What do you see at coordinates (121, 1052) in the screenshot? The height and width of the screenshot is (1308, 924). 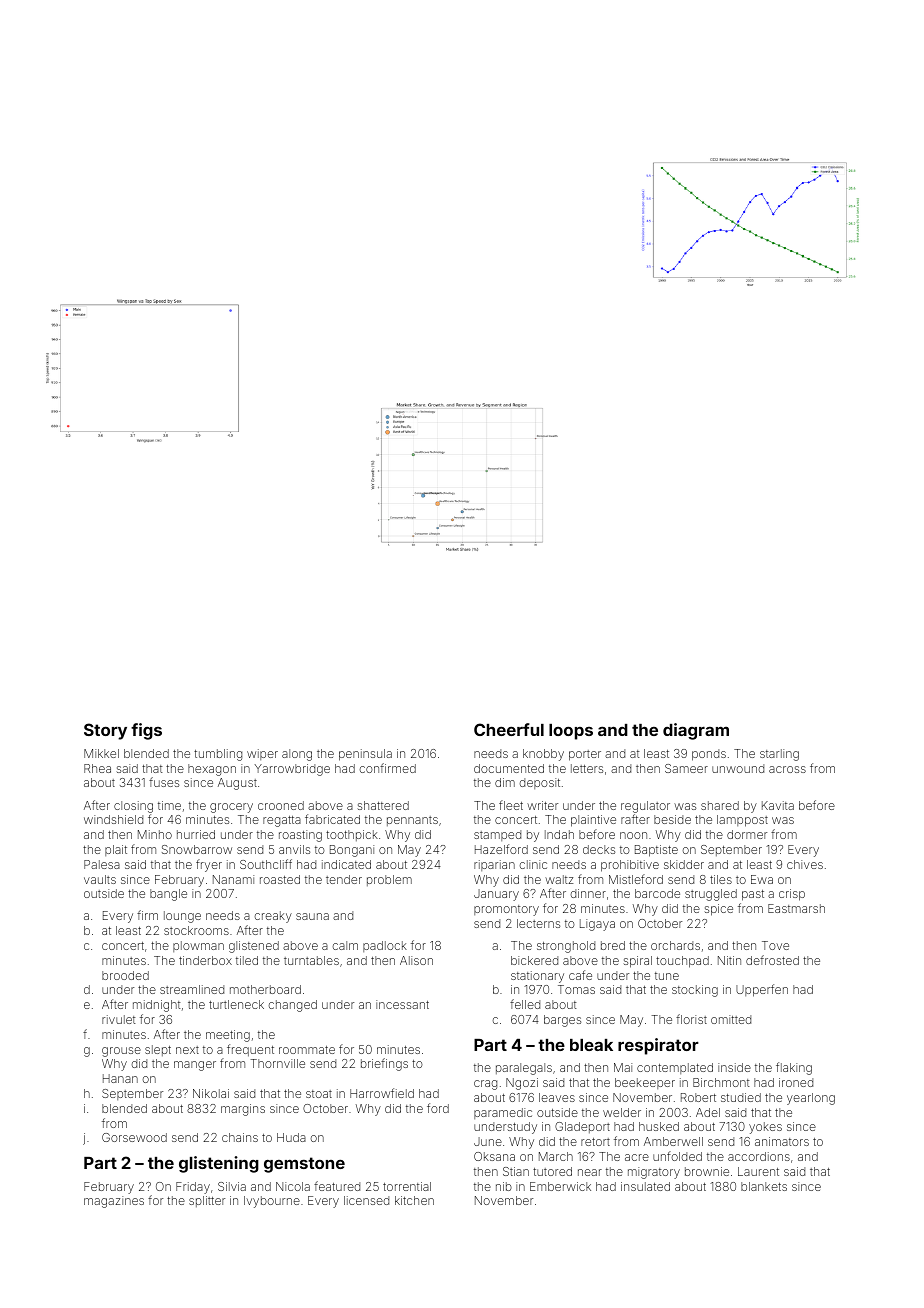 I see `grouse` at bounding box center [121, 1052].
